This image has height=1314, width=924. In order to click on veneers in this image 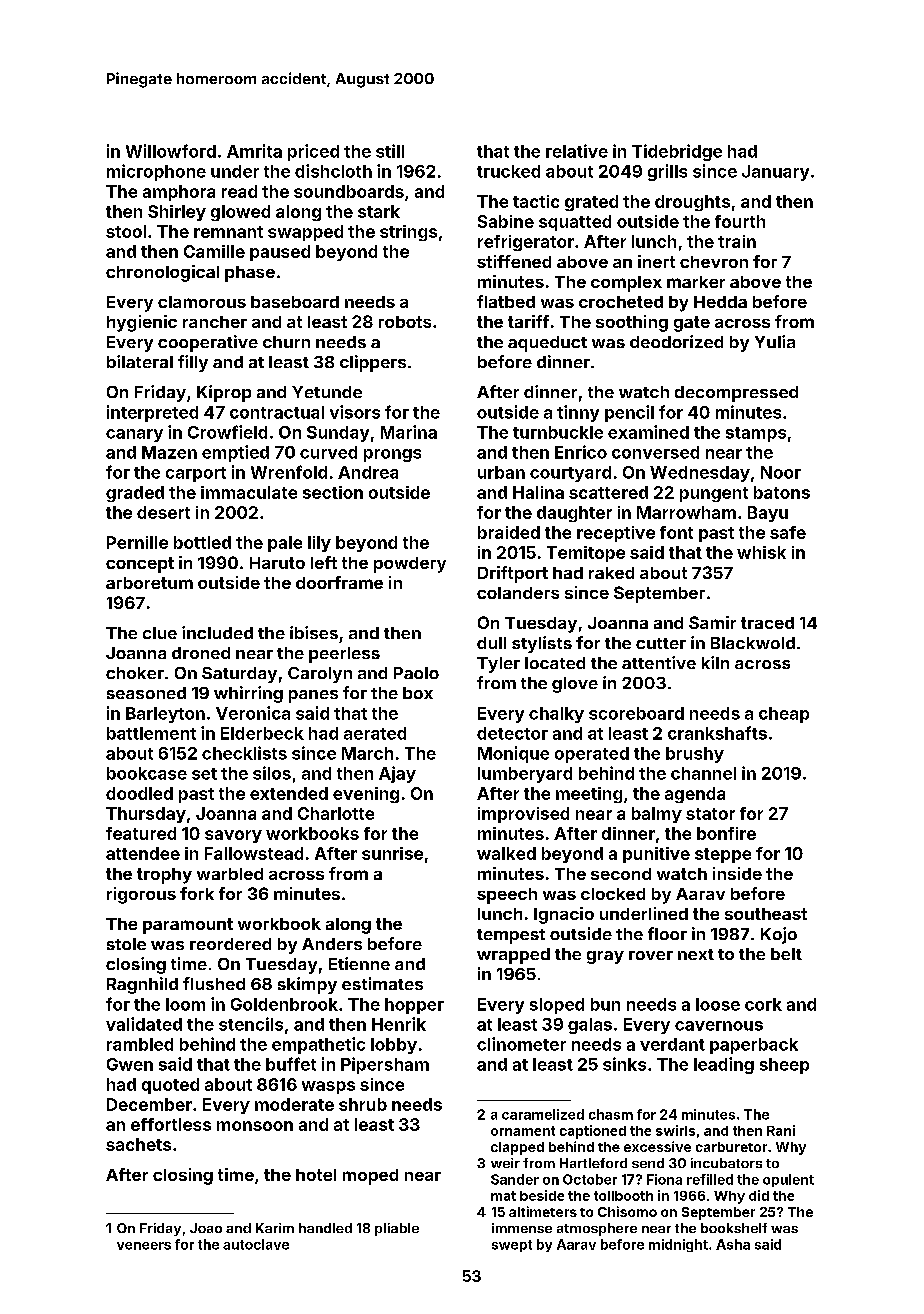, I will do `click(144, 1246)`.
